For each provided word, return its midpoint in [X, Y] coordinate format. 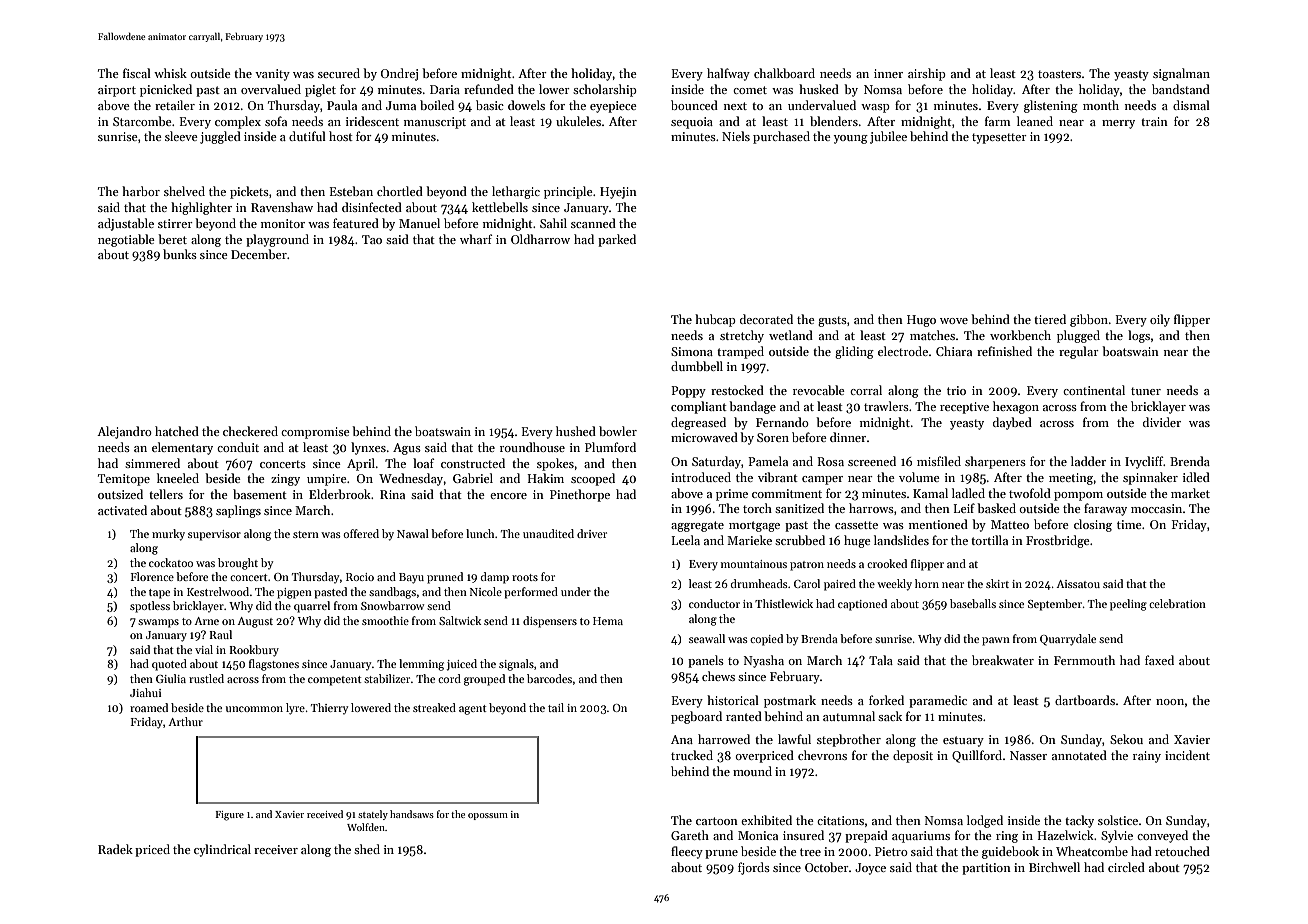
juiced [461, 665]
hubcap [715, 320]
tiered [1050, 319]
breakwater [1003, 660]
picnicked [166, 90]
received [325, 814]
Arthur [185, 721]
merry [1118, 124]
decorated [766, 319]
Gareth [690, 835]
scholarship [605, 90]
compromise [315, 433]
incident [1187, 755]
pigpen [294, 593]
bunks [180, 254]
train [1154, 121]
